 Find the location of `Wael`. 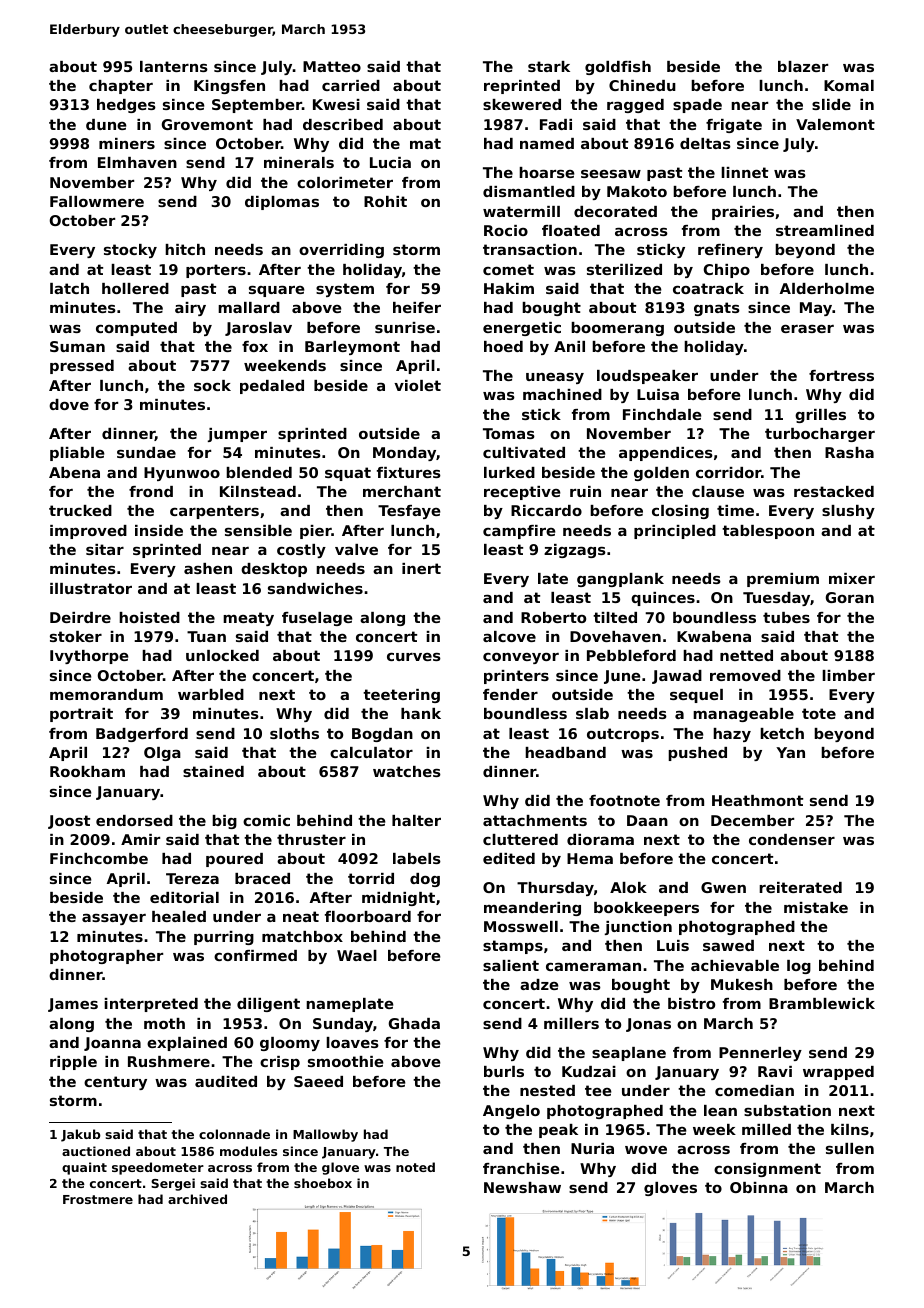

Wael is located at coordinates (357, 955).
